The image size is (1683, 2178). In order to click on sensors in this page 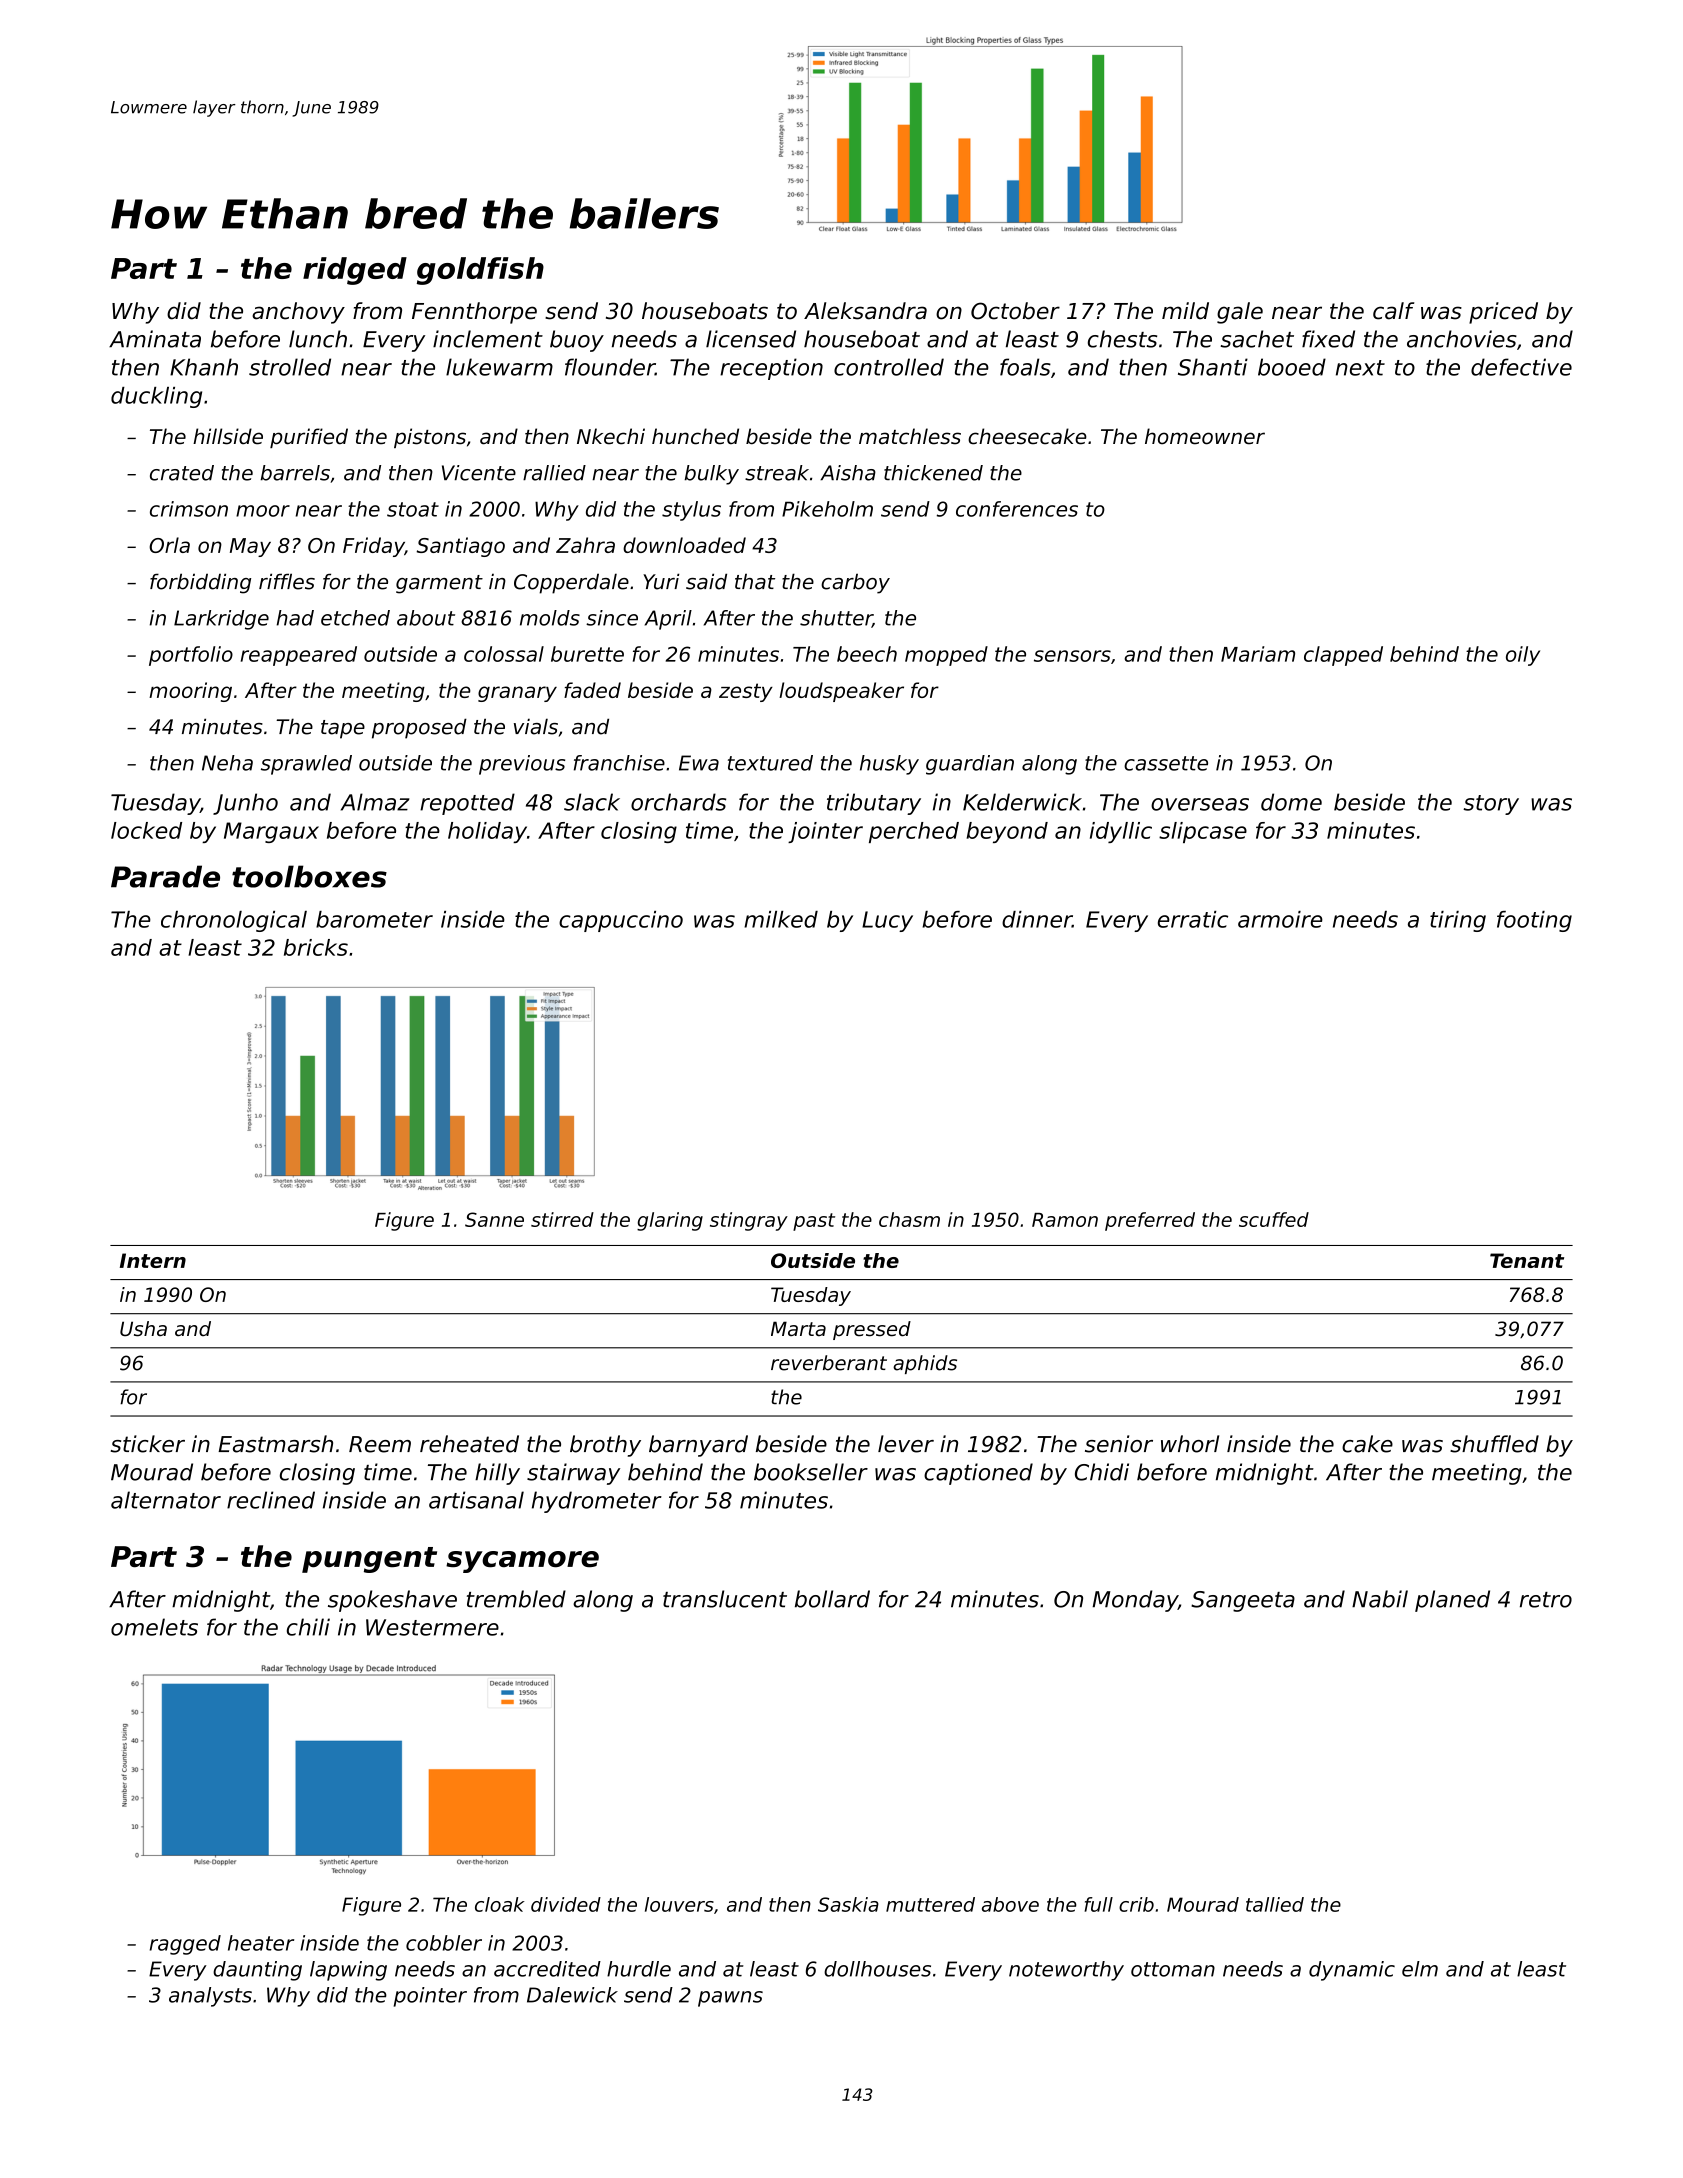, I will do `click(1072, 656)`.
